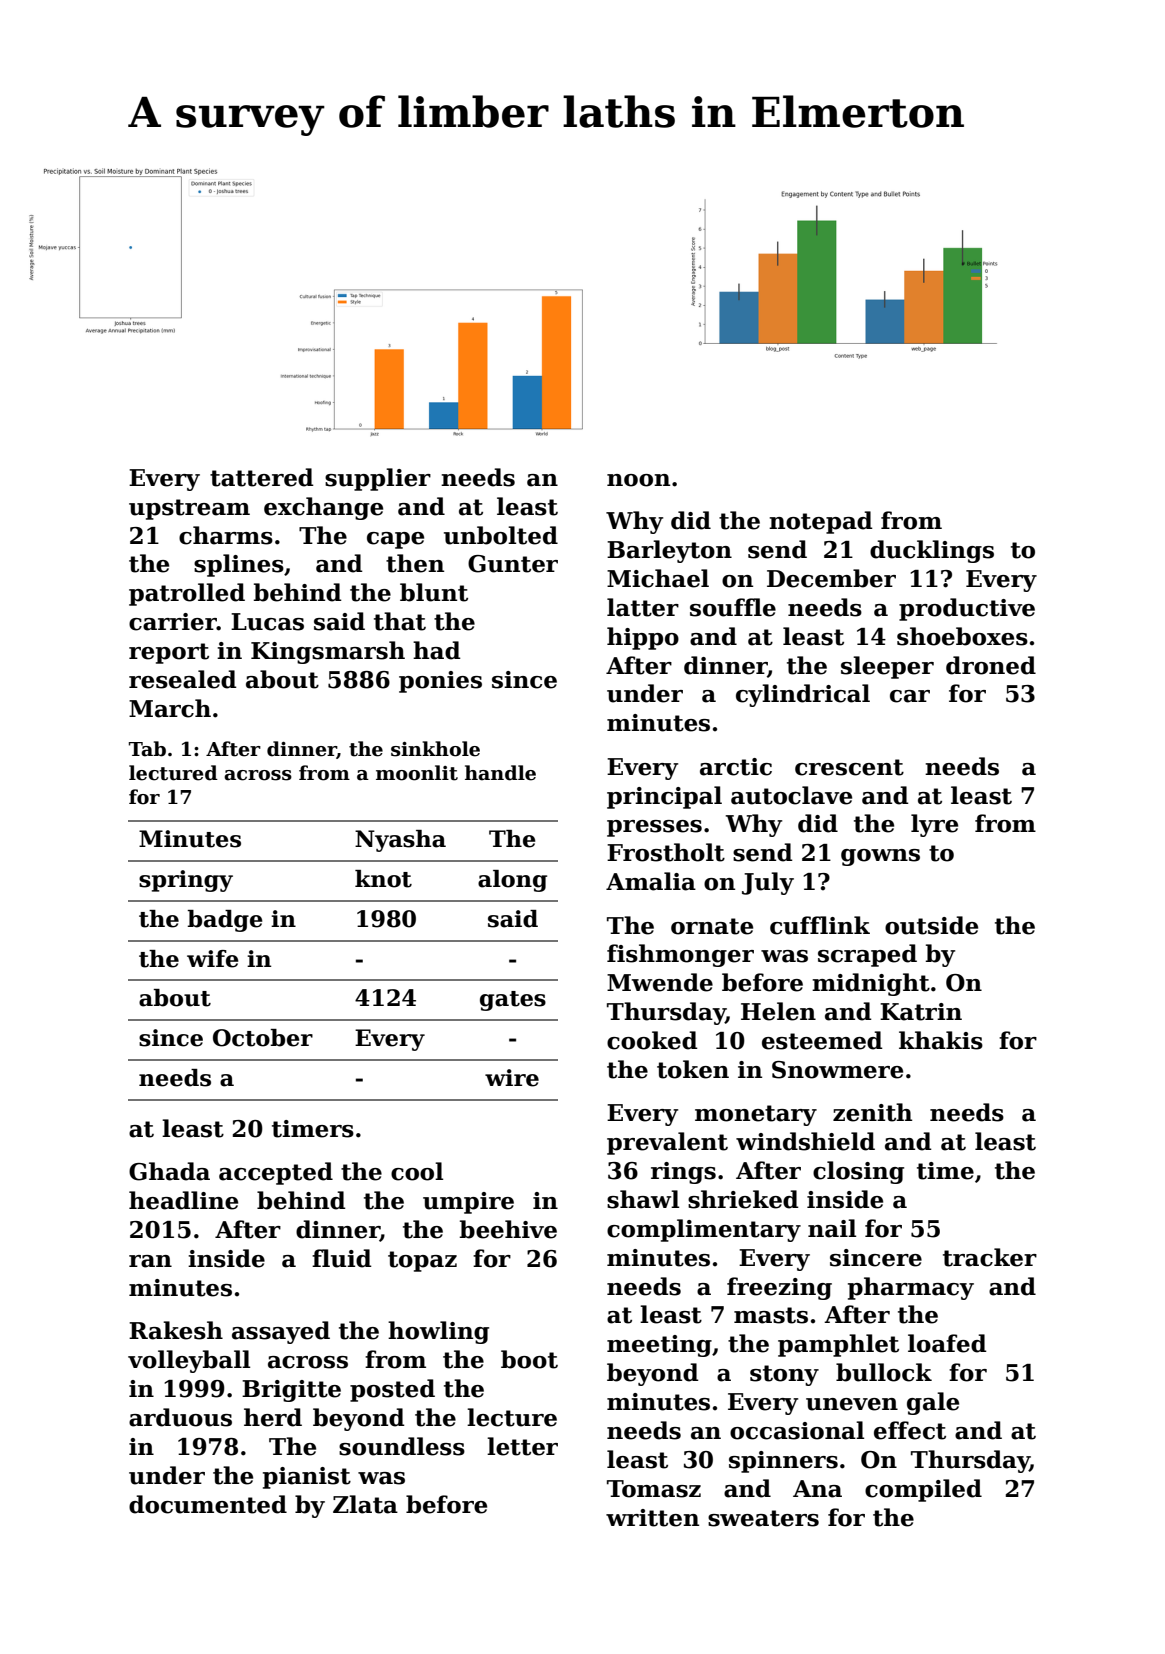 The height and width of the screenshot is (1654, 1165). I want to click on written, so click(652, 1518).
